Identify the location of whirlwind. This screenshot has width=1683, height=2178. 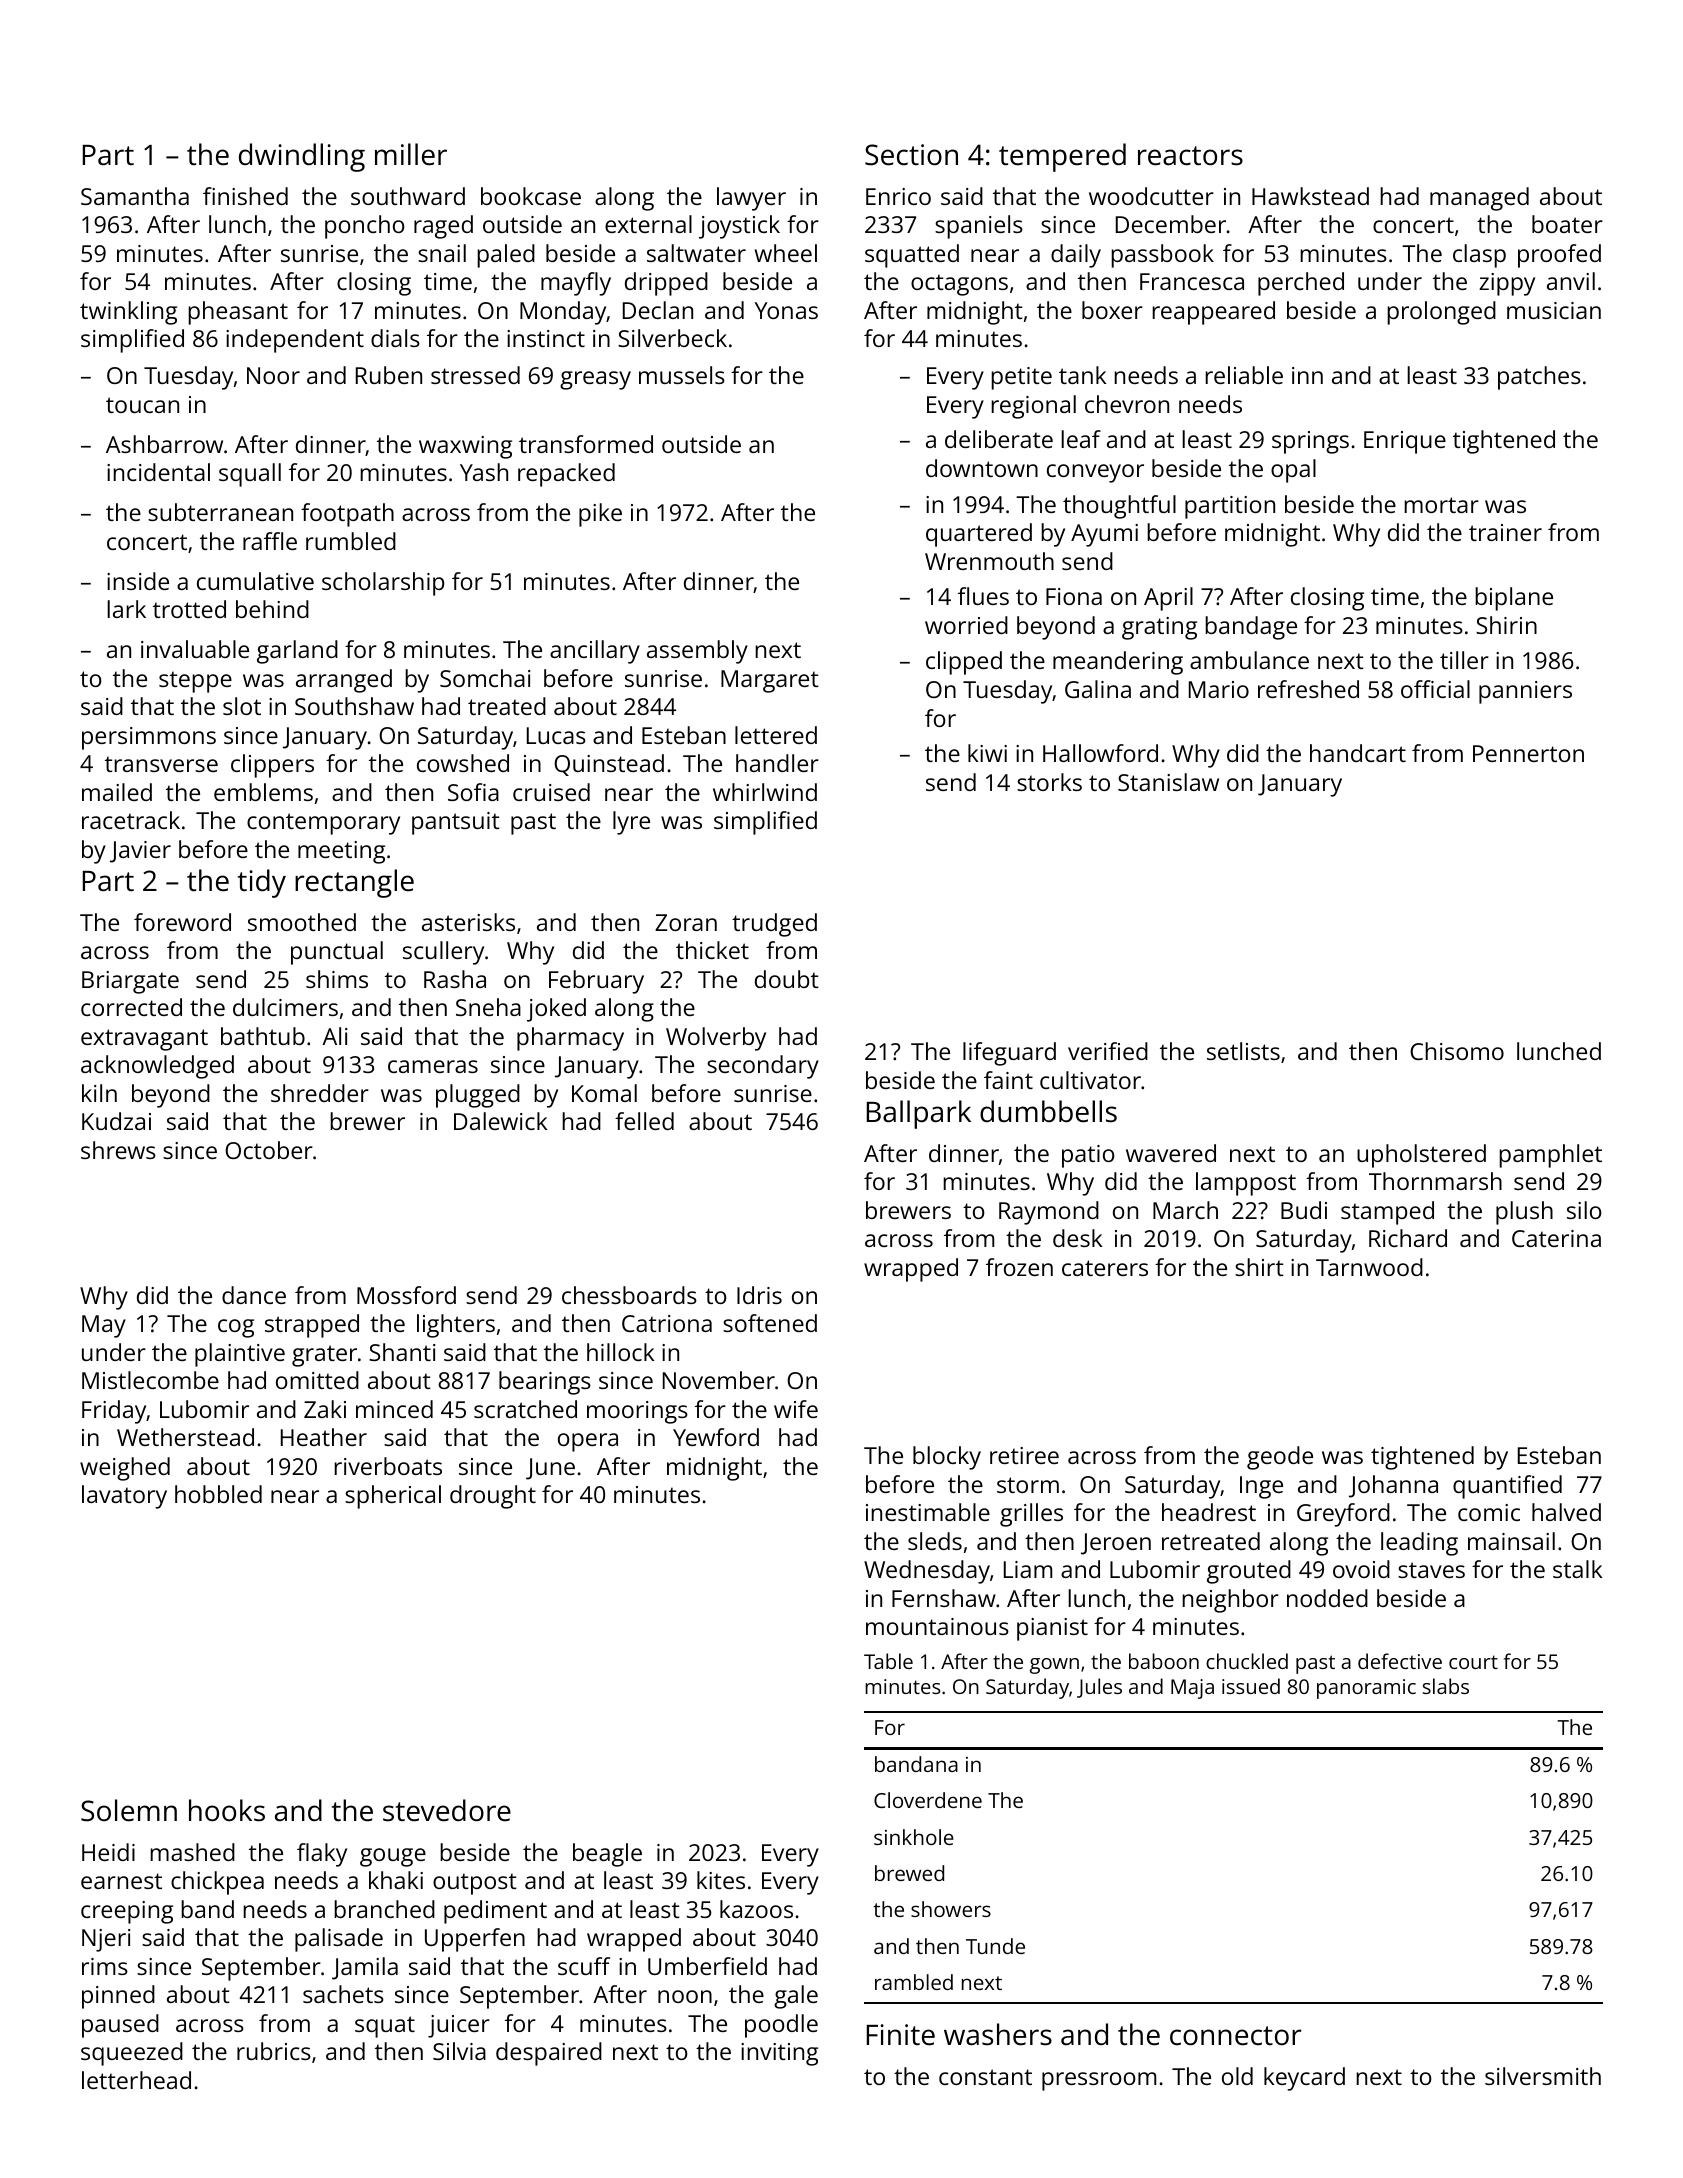
(765, 792).
